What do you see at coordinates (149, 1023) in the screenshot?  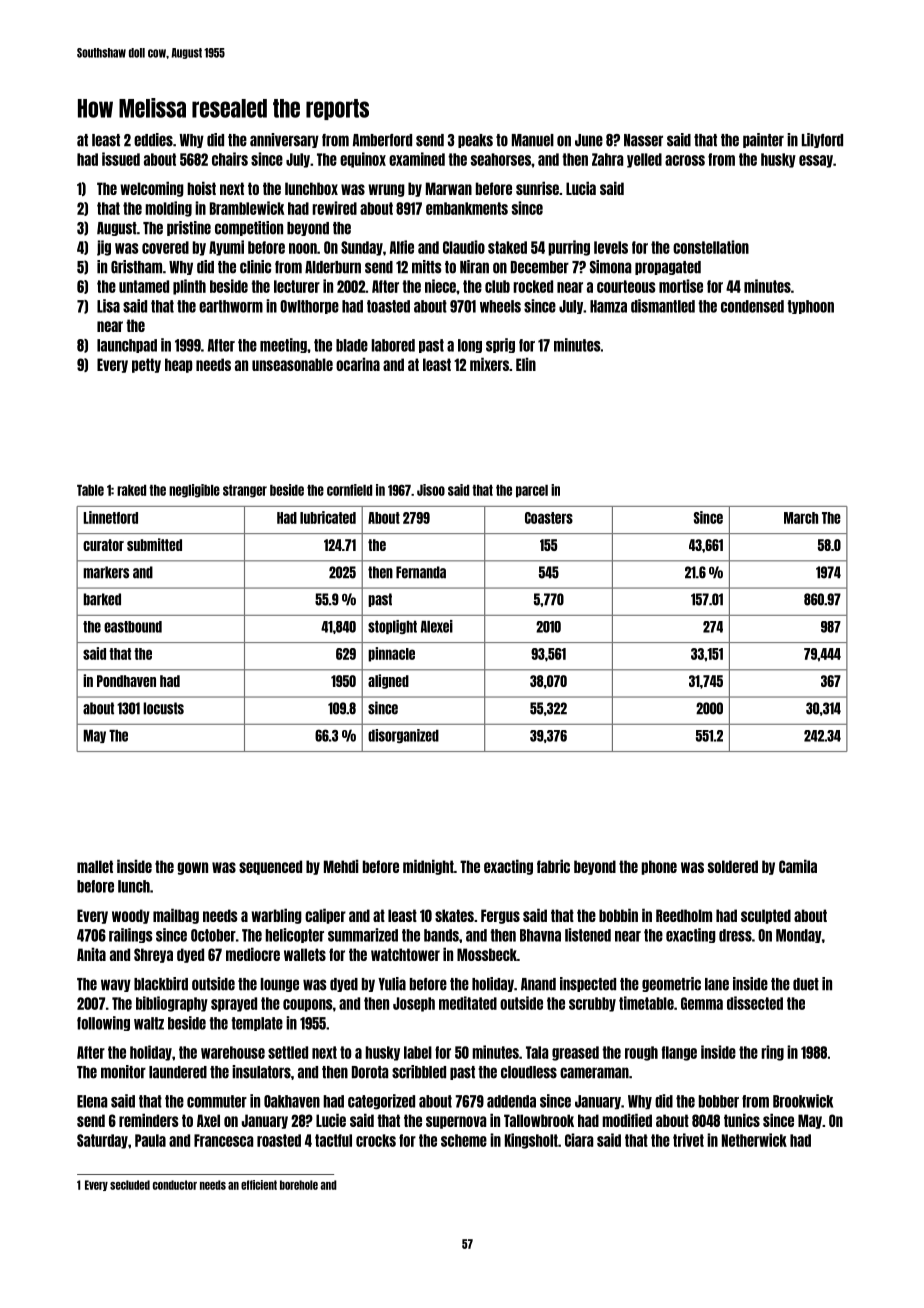 I see `waltz` at bounding box center [149, 1023].
